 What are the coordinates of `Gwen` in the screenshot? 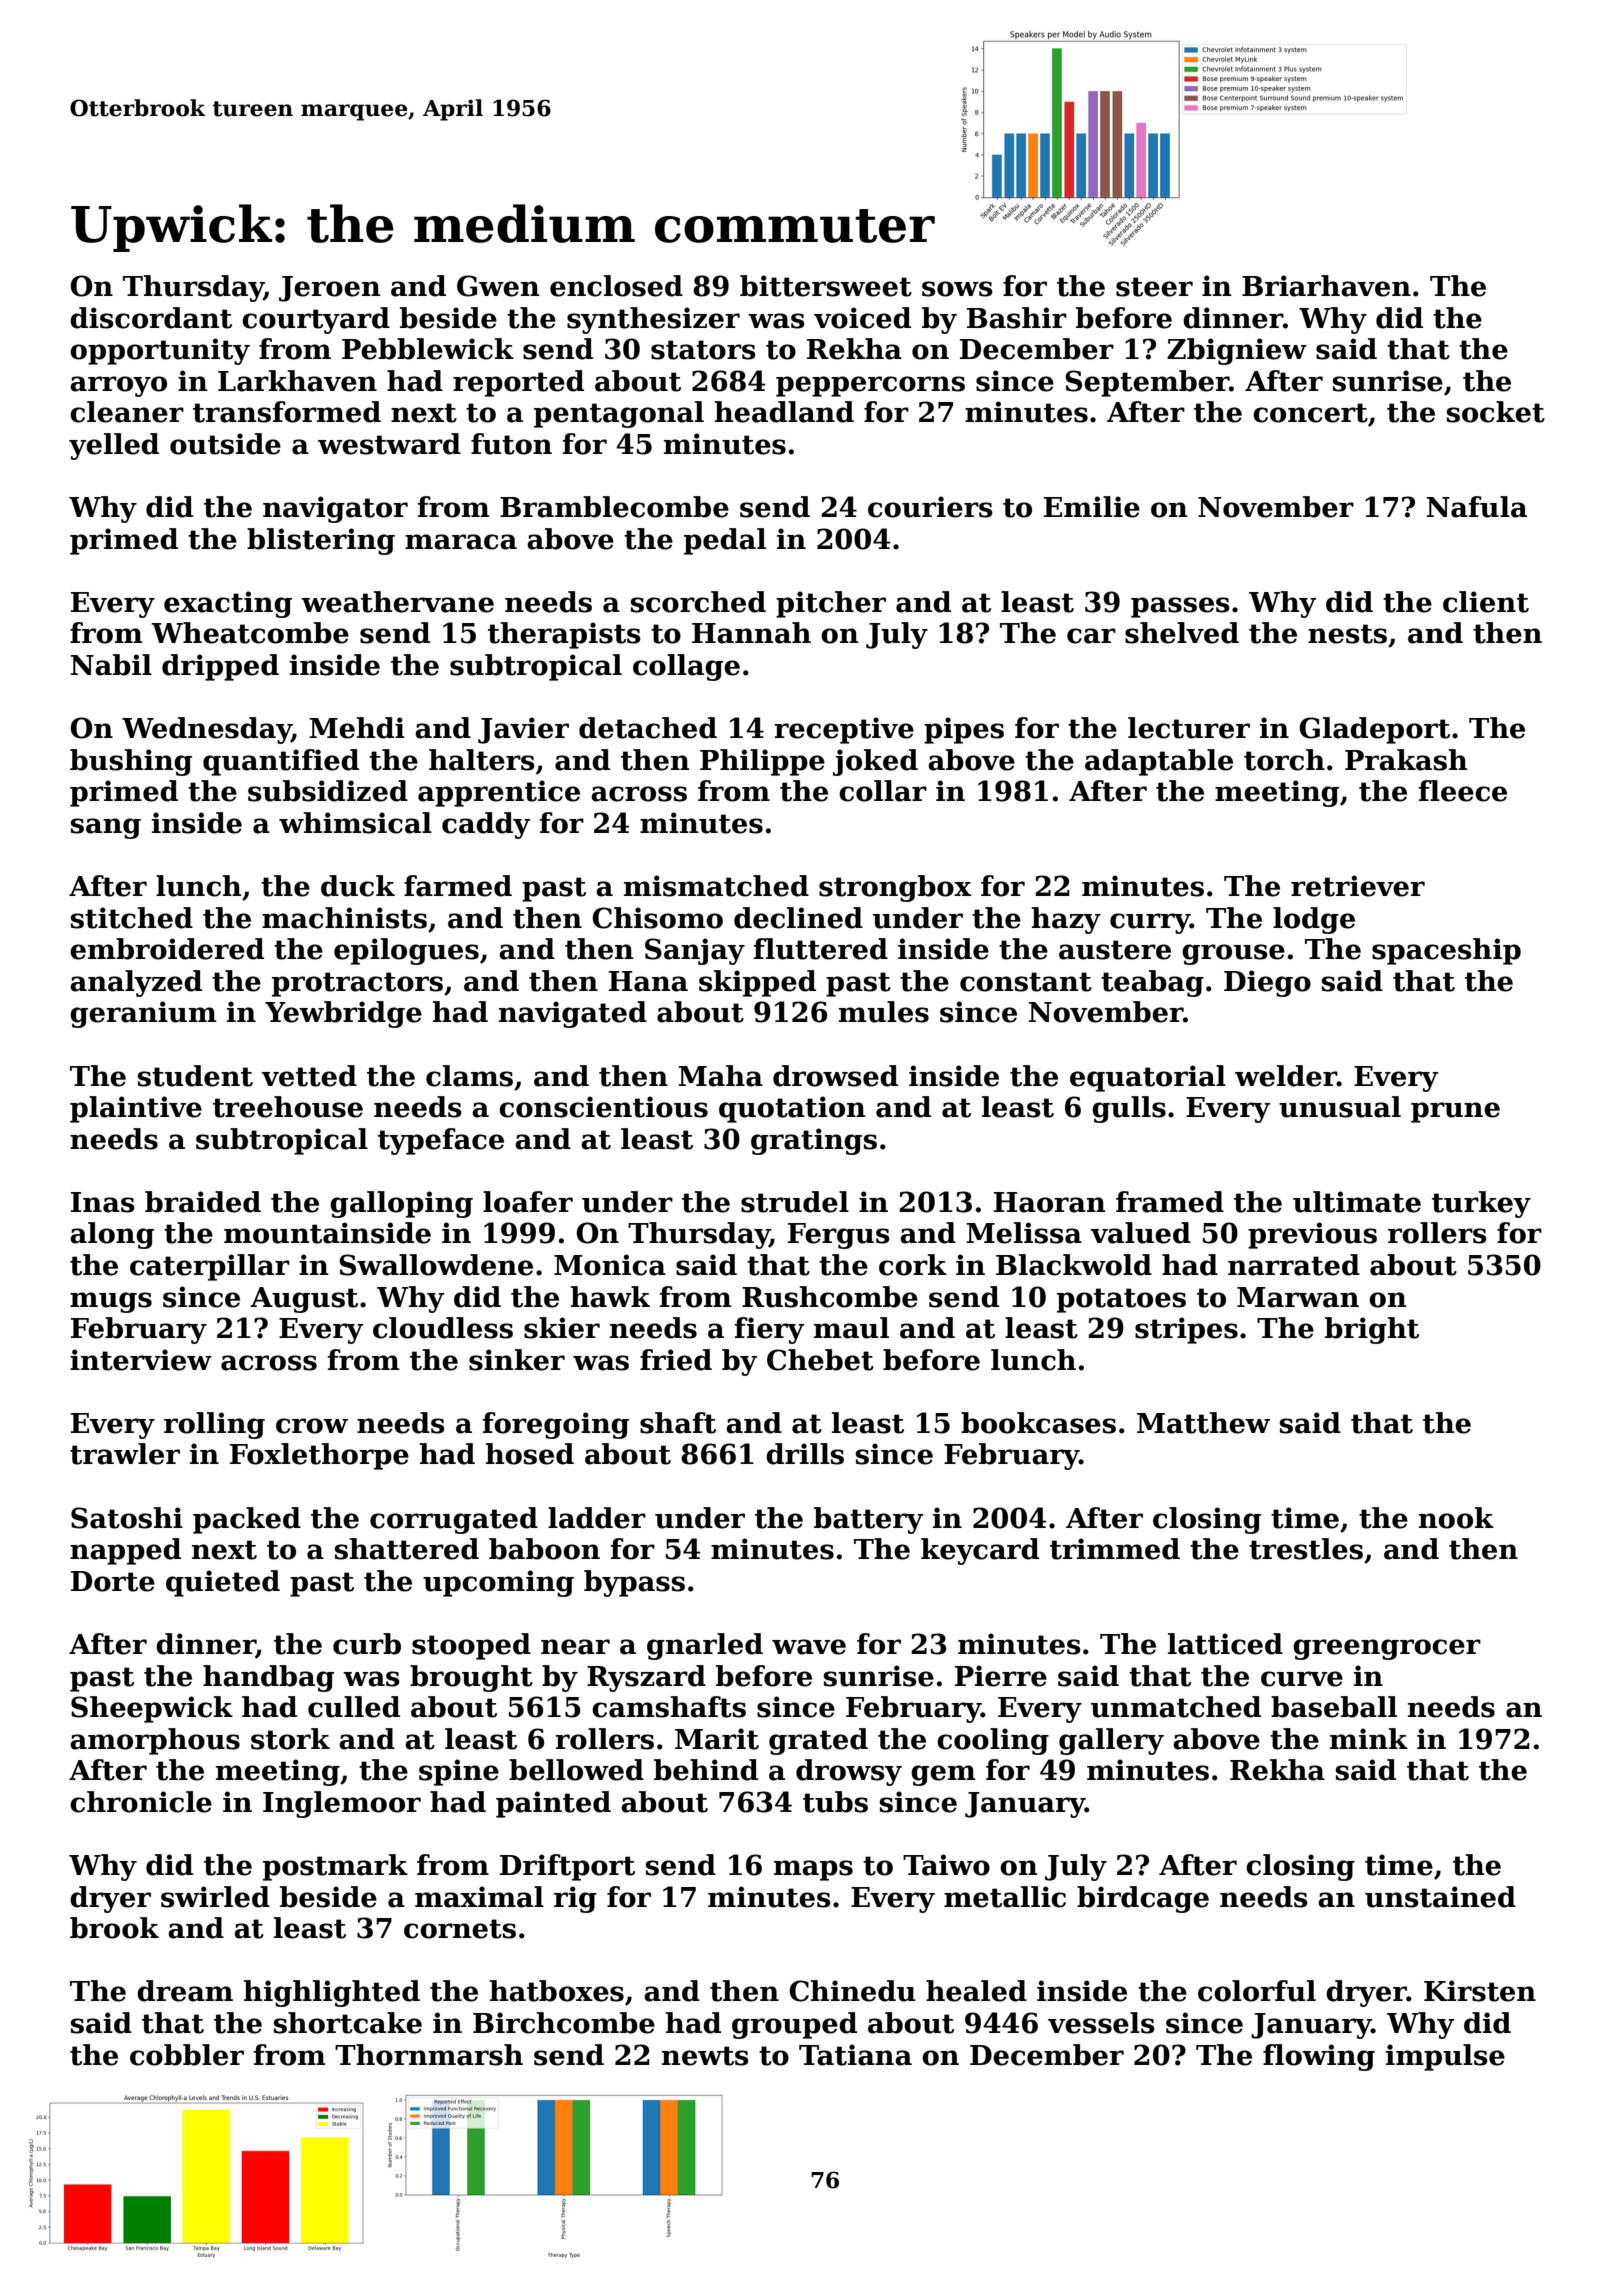 It's located at (498, 286).
